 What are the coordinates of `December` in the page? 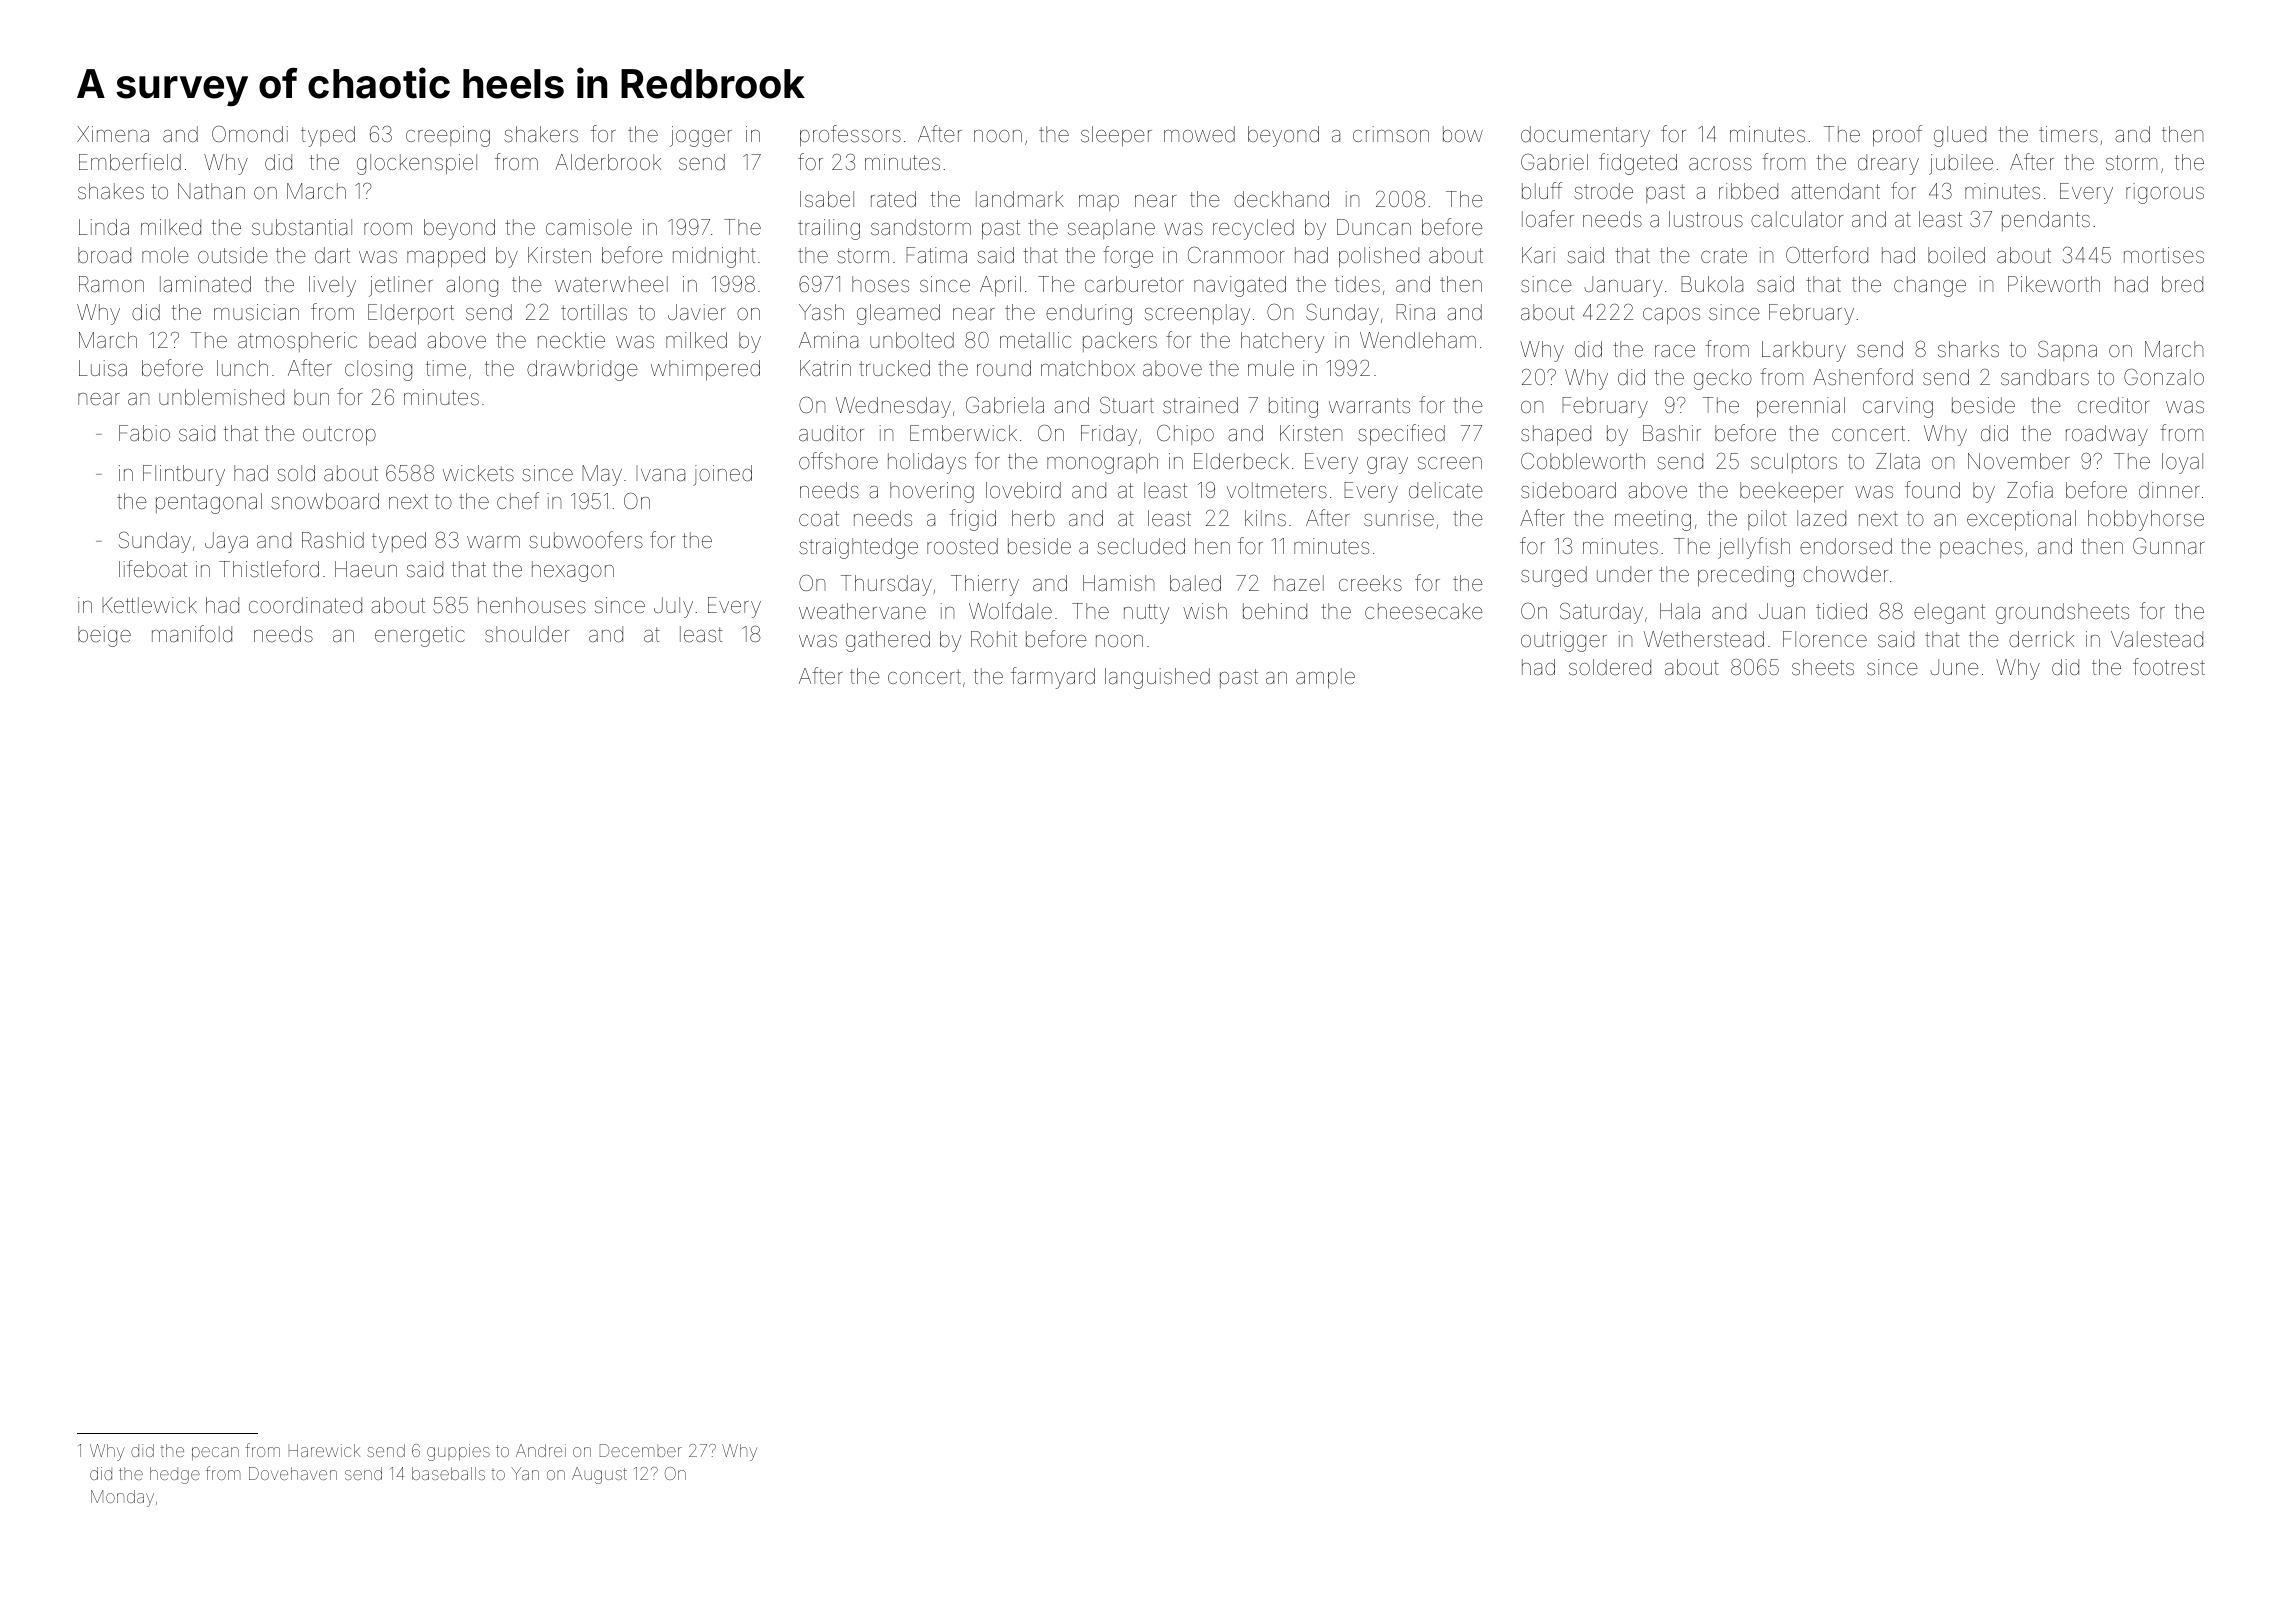 It's located at (641, 1450).
